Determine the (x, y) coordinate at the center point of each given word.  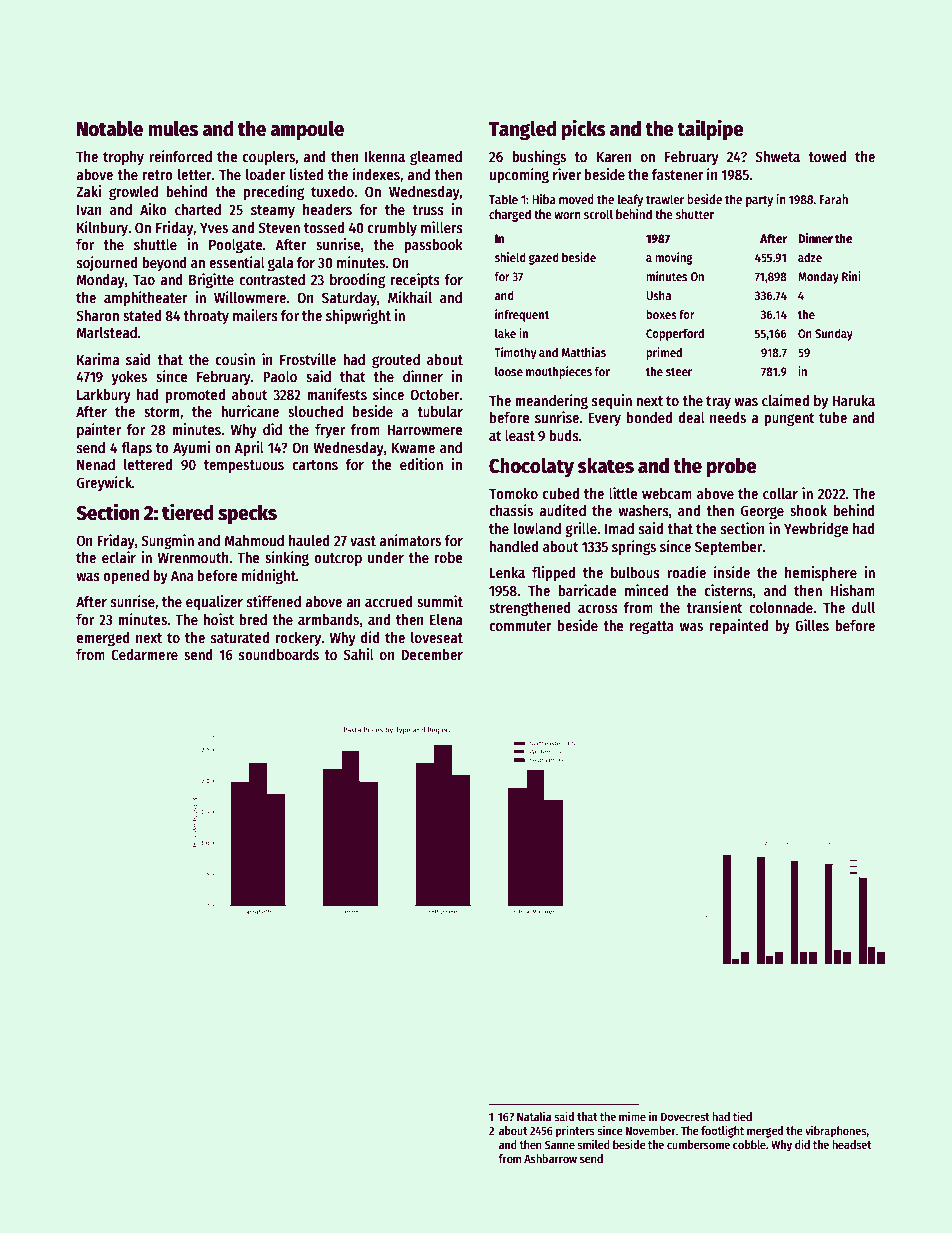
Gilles (812, 625)
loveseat (437, 637)
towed (827, 156)
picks (584, 130)
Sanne (560, 1144)
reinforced (180, 156)
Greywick (104, 483)
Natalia (534, 1116)
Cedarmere (144, 654)
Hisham (853, 590)
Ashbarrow (550, 1158)
